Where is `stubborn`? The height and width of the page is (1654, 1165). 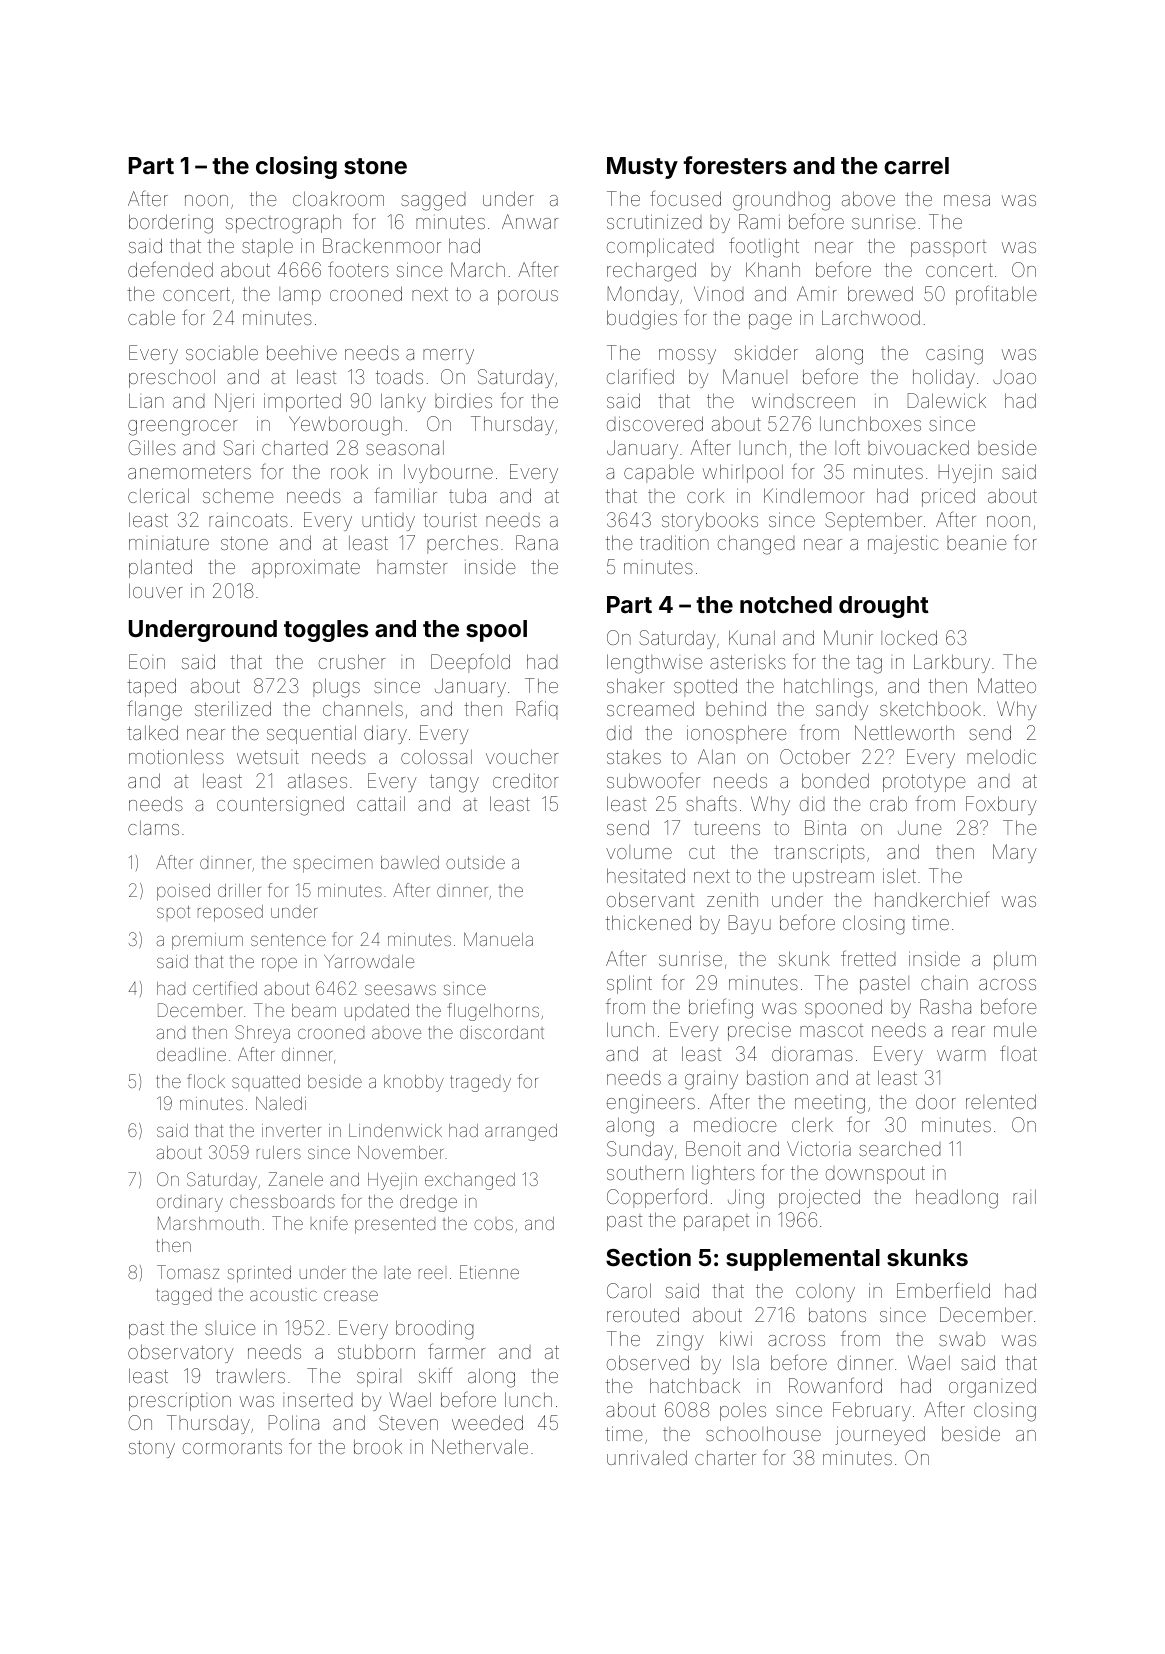
stubborn is located at coordinates (376, 1351).
